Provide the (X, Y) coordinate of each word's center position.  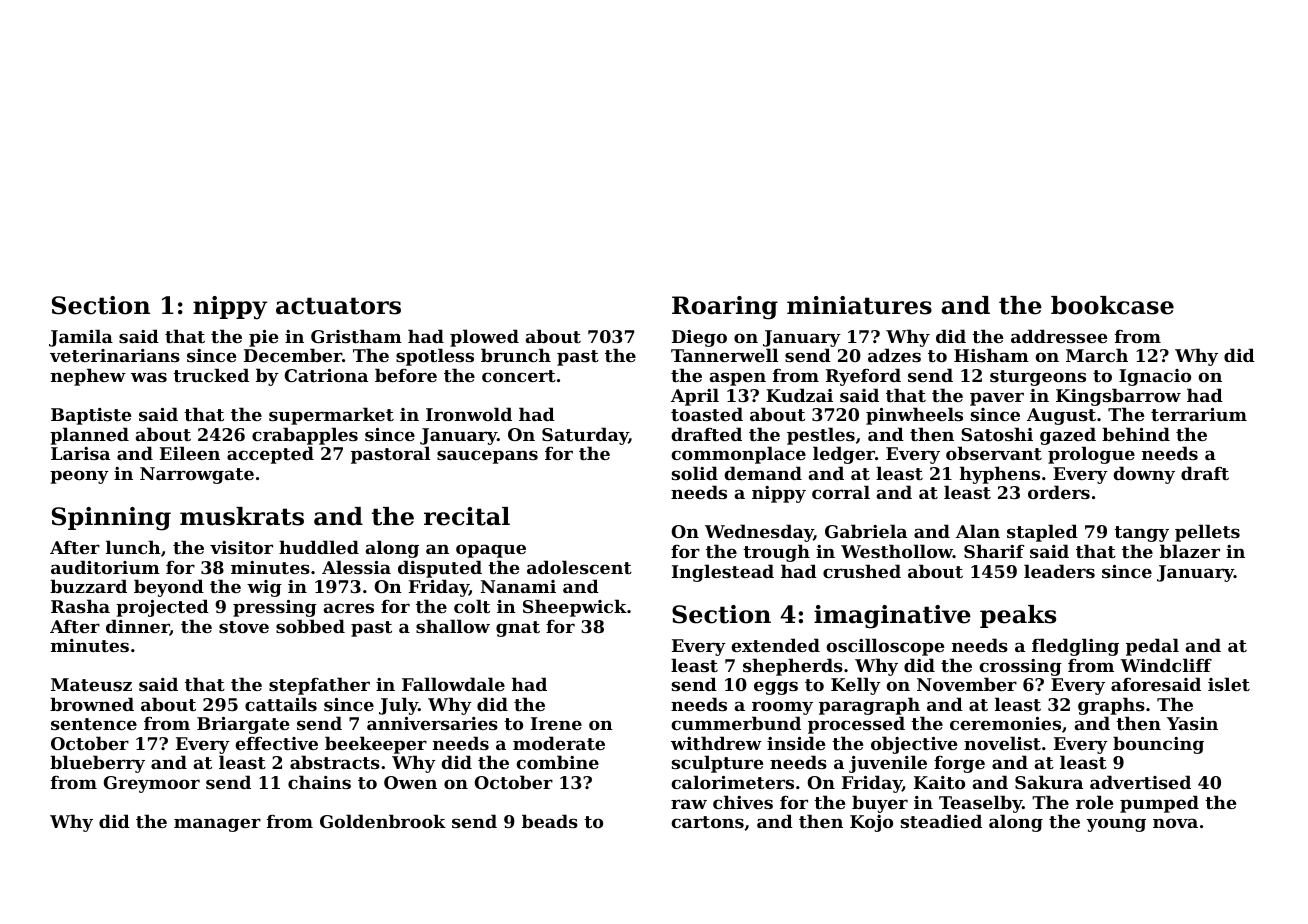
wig (264, 588)
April (695, 397)
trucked (211, 375)
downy (1144, 475)
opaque (491, 551)
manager (217, 825)
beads (550, 821)
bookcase (1112, 305)
